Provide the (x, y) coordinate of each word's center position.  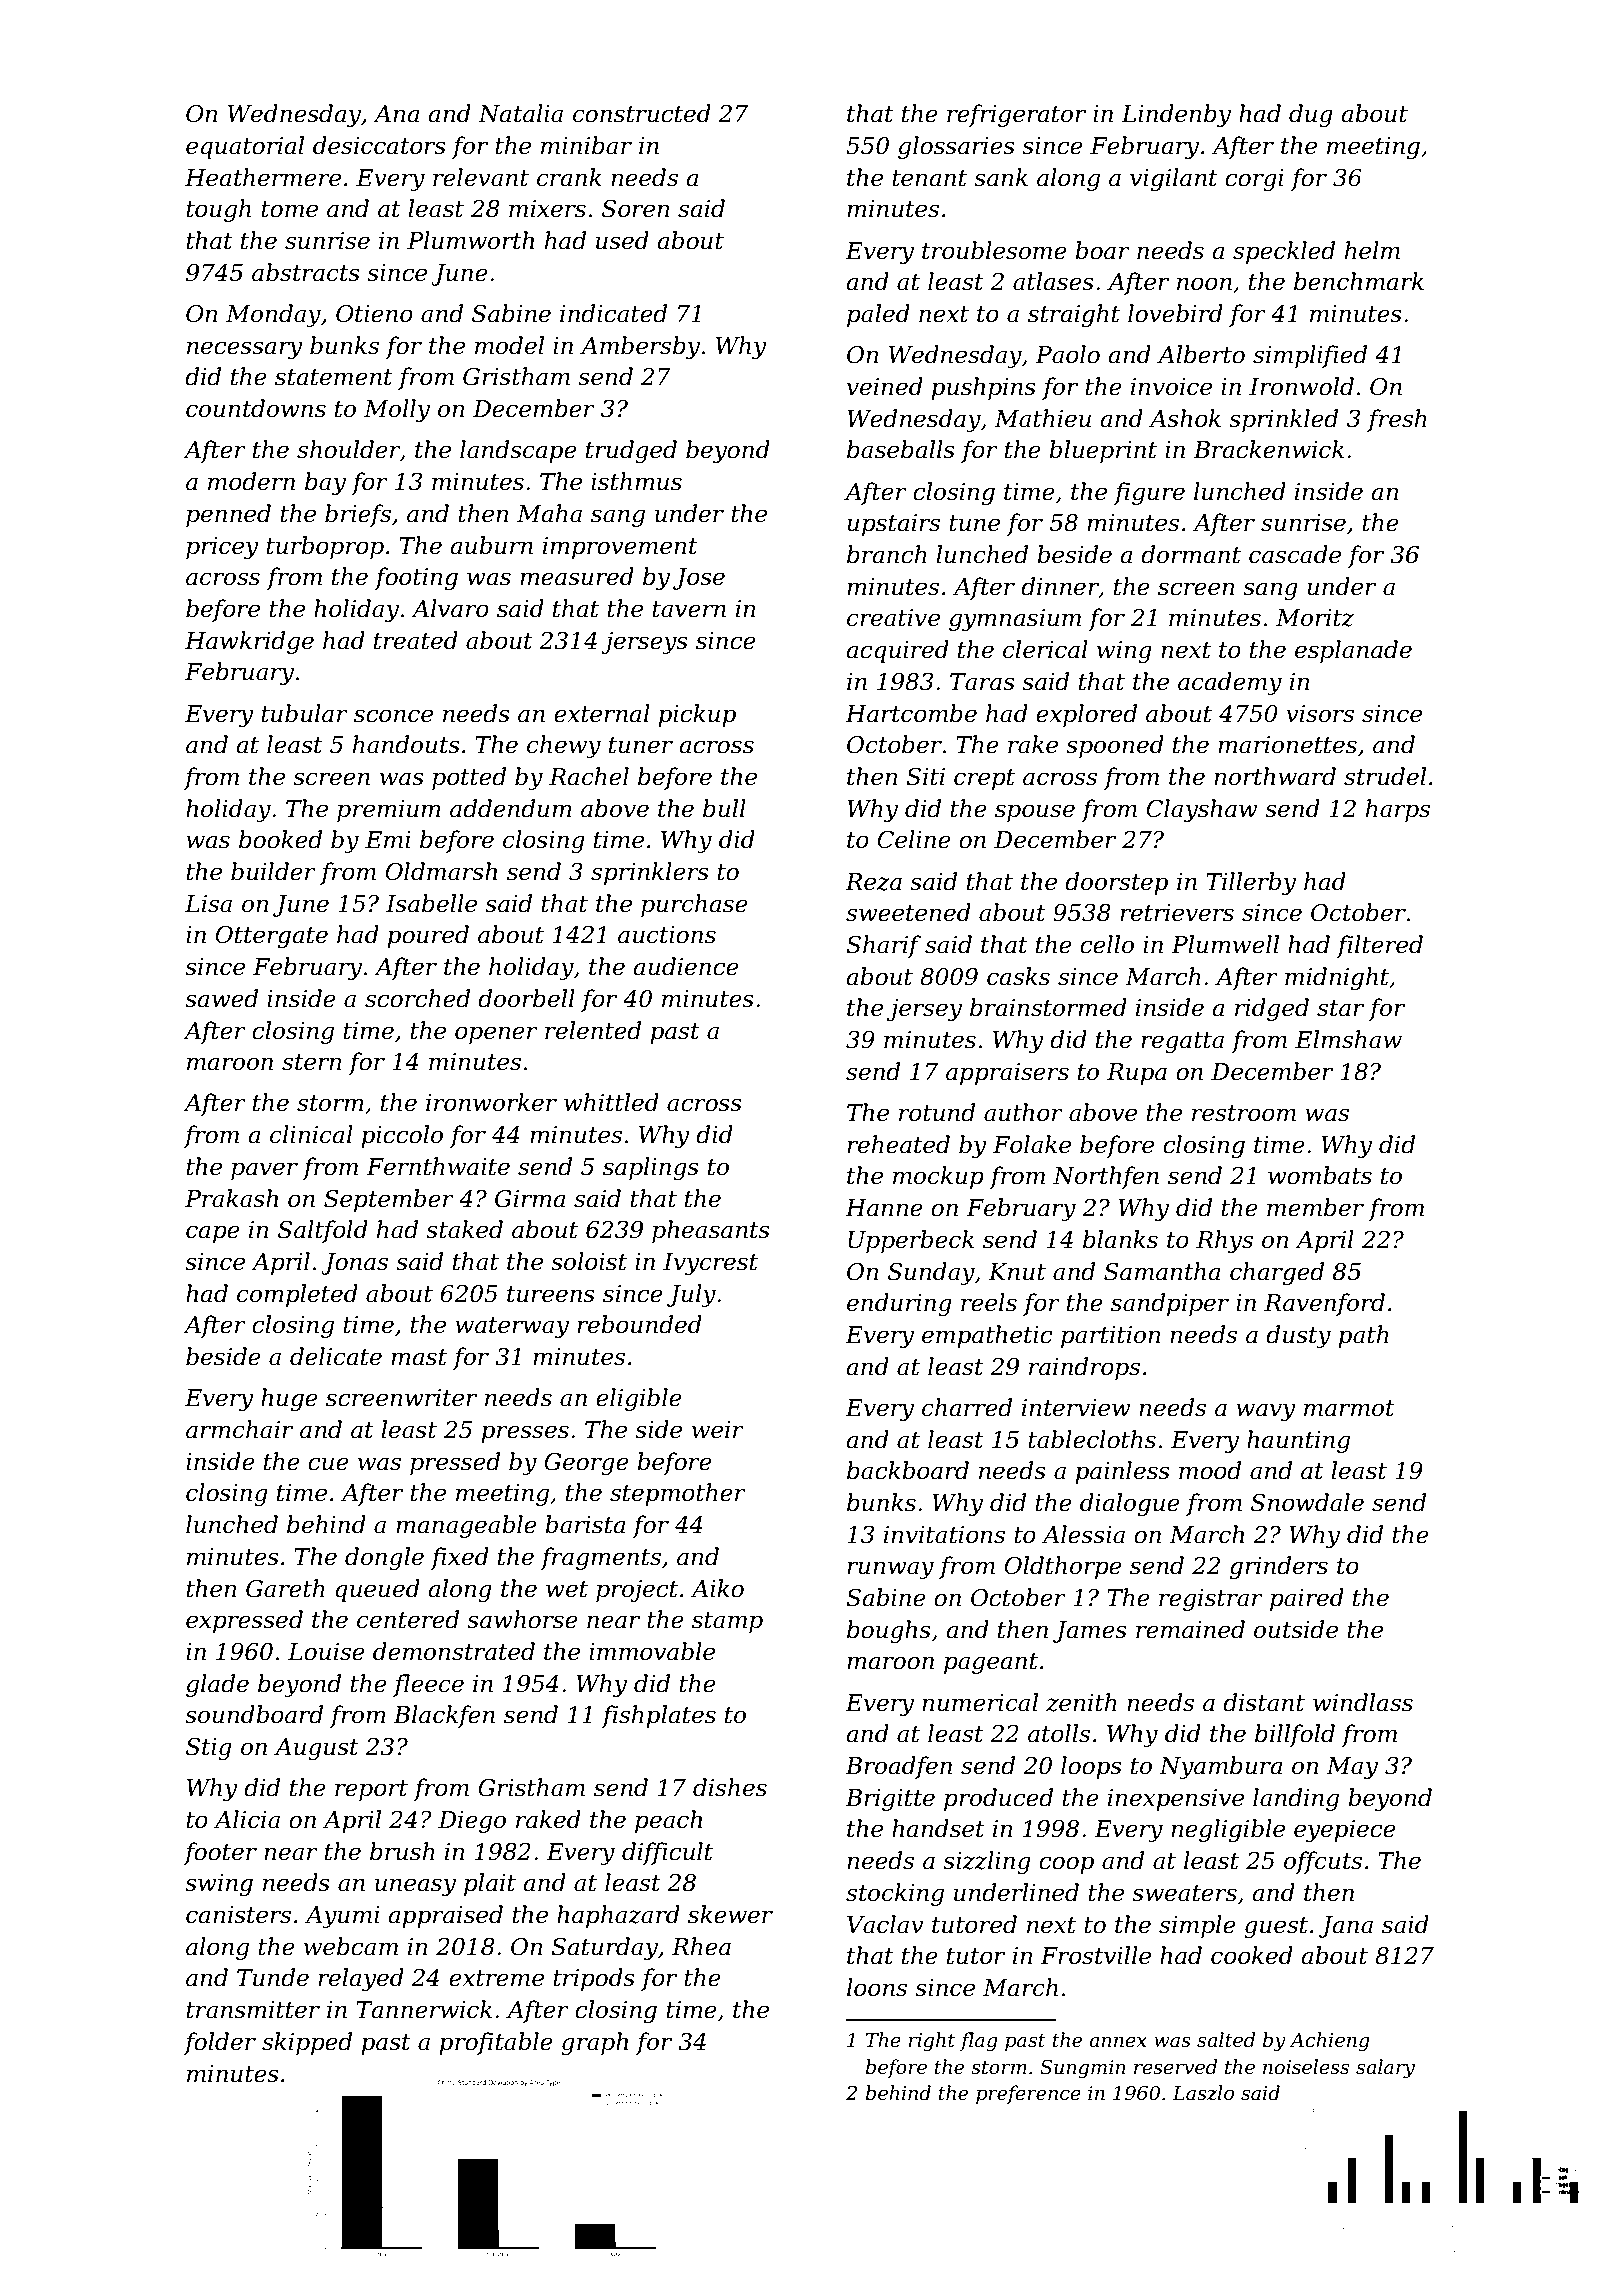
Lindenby (1176, 115)
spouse (1035, 813)
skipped (307, 2043)
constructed (642, 113)
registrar (1211, 1600)
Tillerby (1251, 883)
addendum (511, 808)
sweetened (908, 912)
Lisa (208, 904)
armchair (239, 1429)
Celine (914, 839)
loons (877, 1987)
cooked (1252, 1955)
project (637, 1591)
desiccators (379, 145)
